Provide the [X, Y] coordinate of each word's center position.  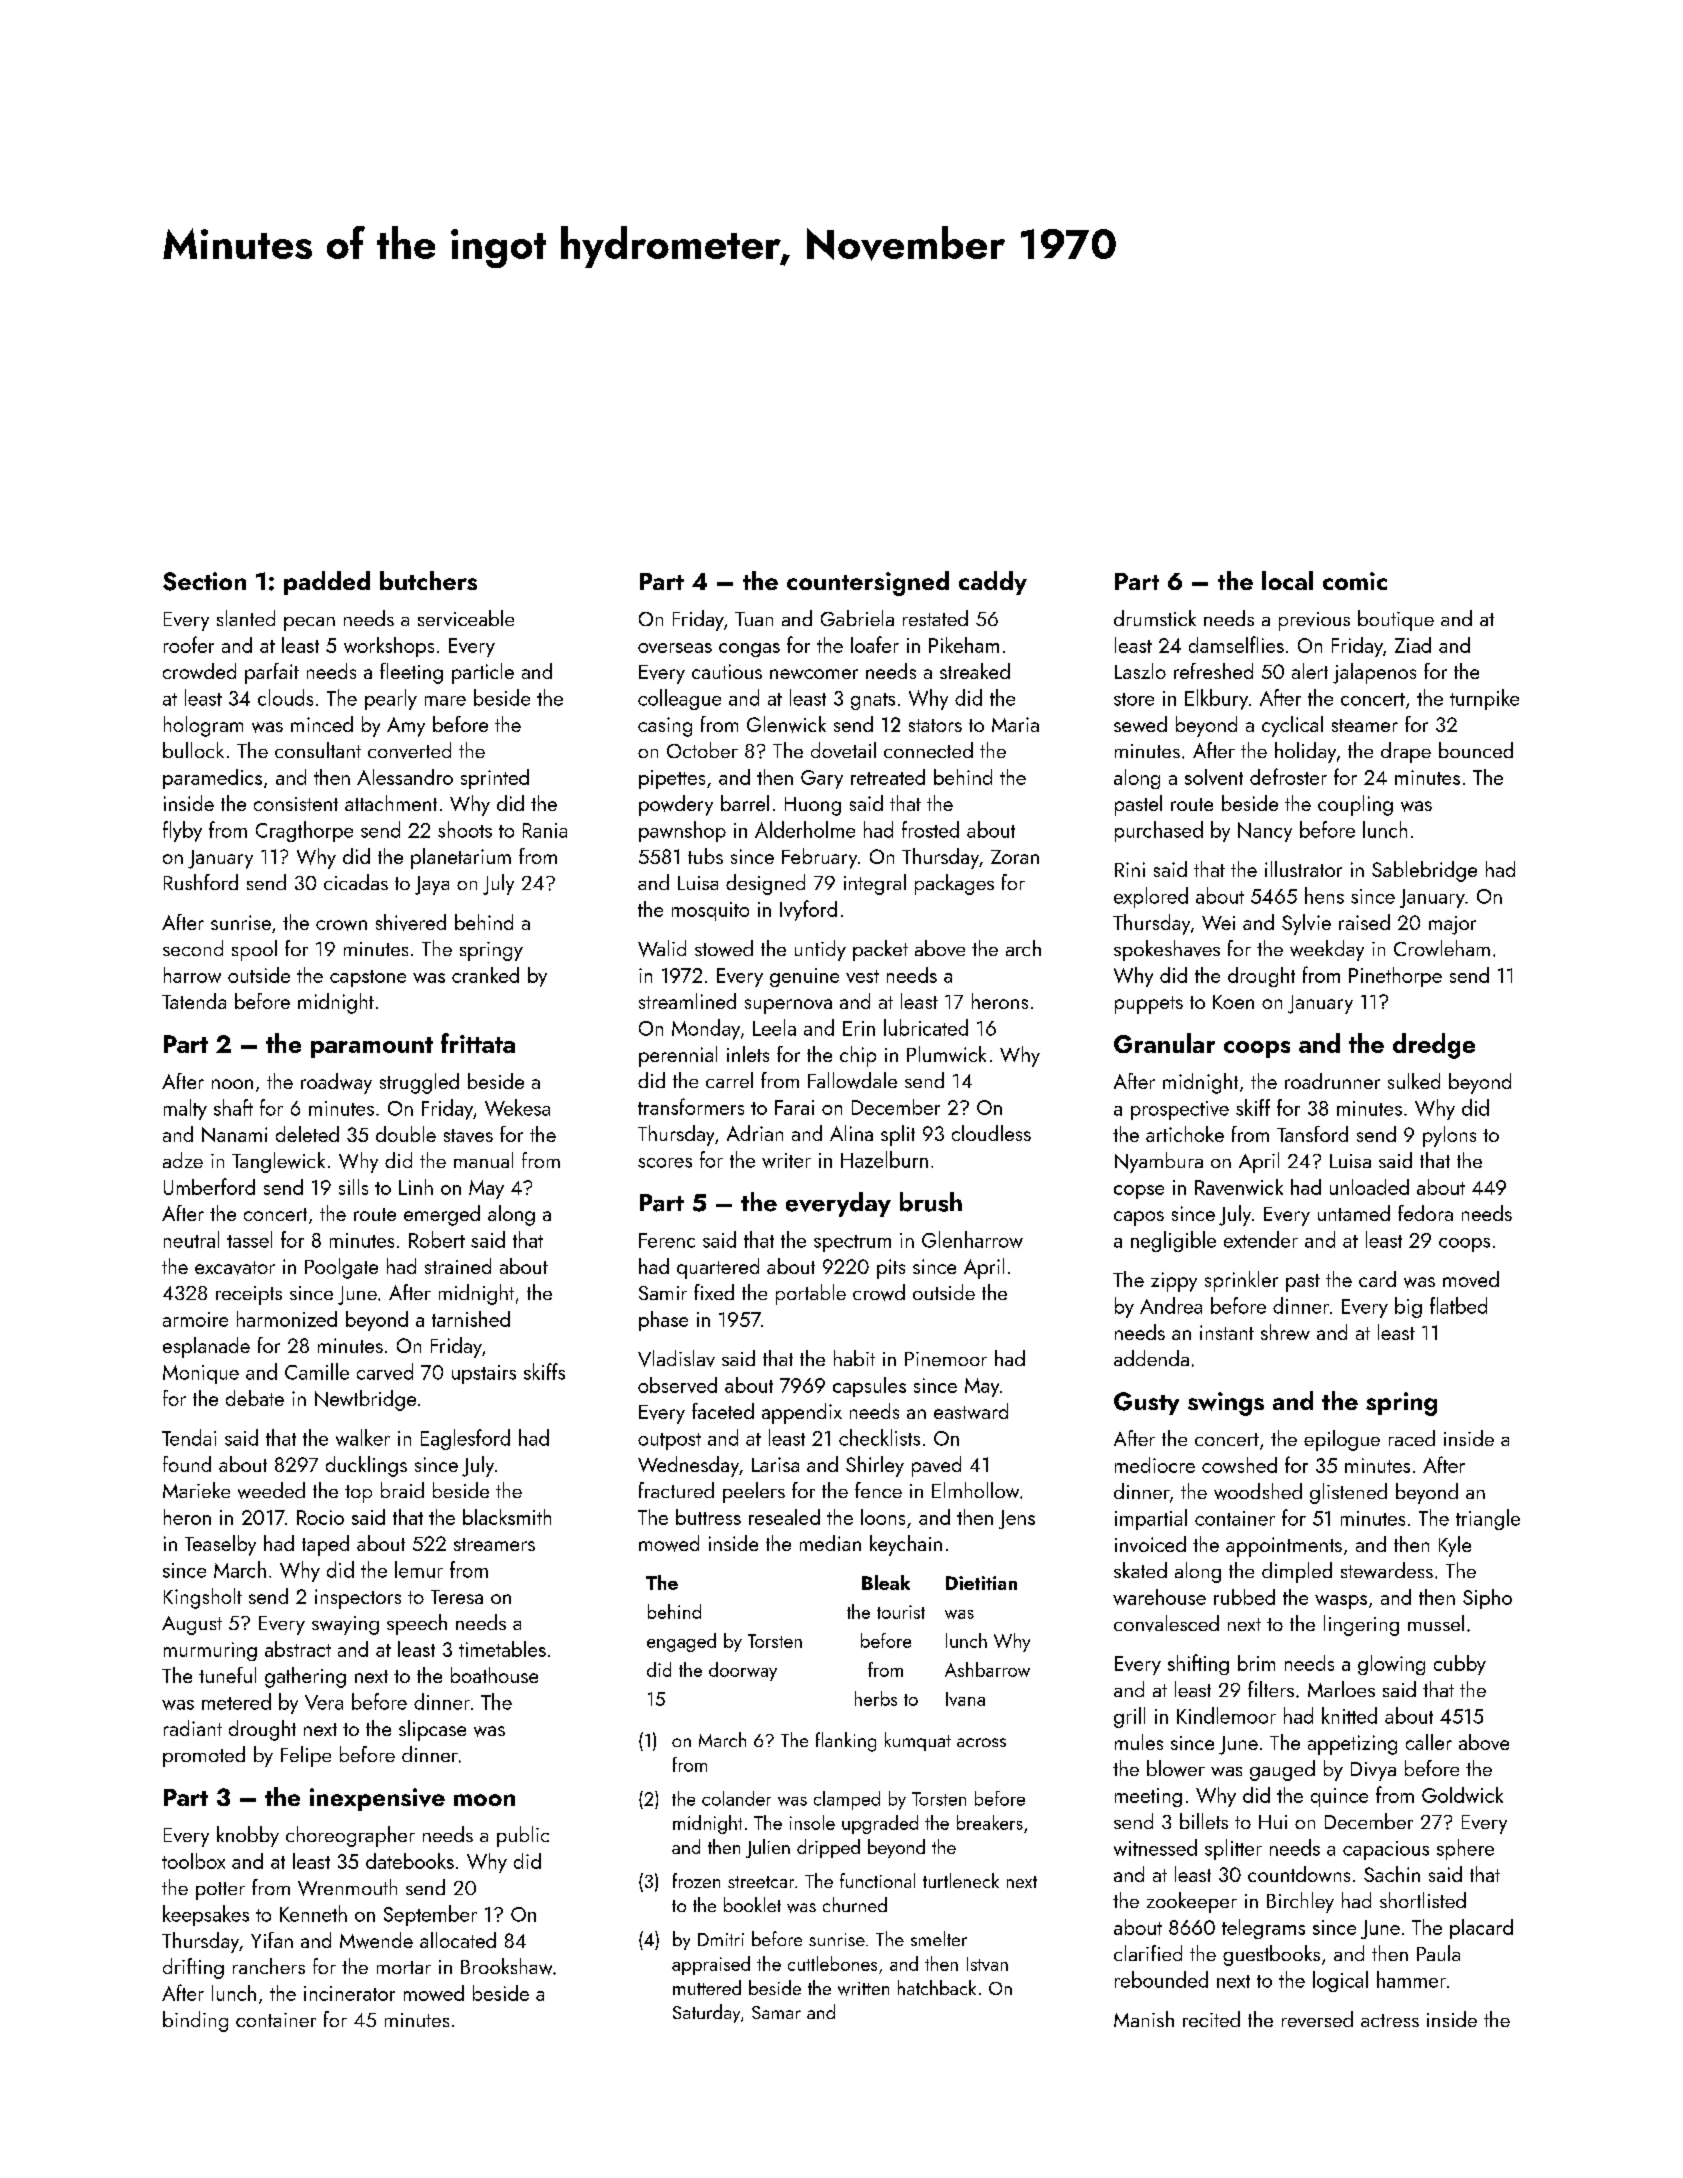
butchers [428, 580]
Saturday [706, 2013]
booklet [752, 1904]
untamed [1354, 1213]
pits [891, 1269]
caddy [993, 583]
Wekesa [517, 1107]
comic [1355, 581]
